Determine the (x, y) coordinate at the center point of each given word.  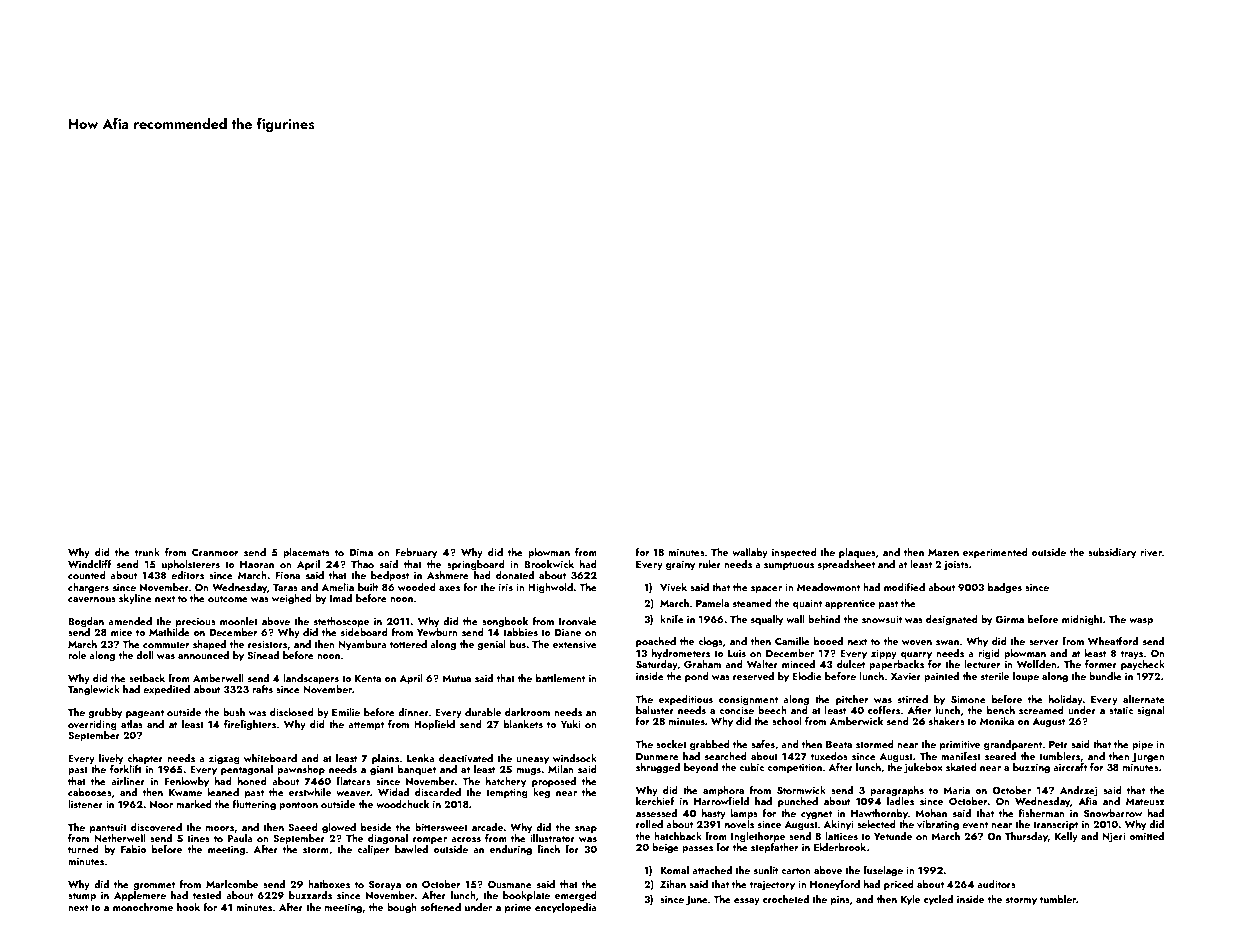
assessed (656, 813)
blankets (523, 724)
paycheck (1143, 665)
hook (188, 907)
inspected (794, 553)
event (975, 824)
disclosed (292, 712)
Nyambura (362, 645)
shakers (947, 721)
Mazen (943, 552)
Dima (361, 552)
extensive (575, 644)
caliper (373, 850)
